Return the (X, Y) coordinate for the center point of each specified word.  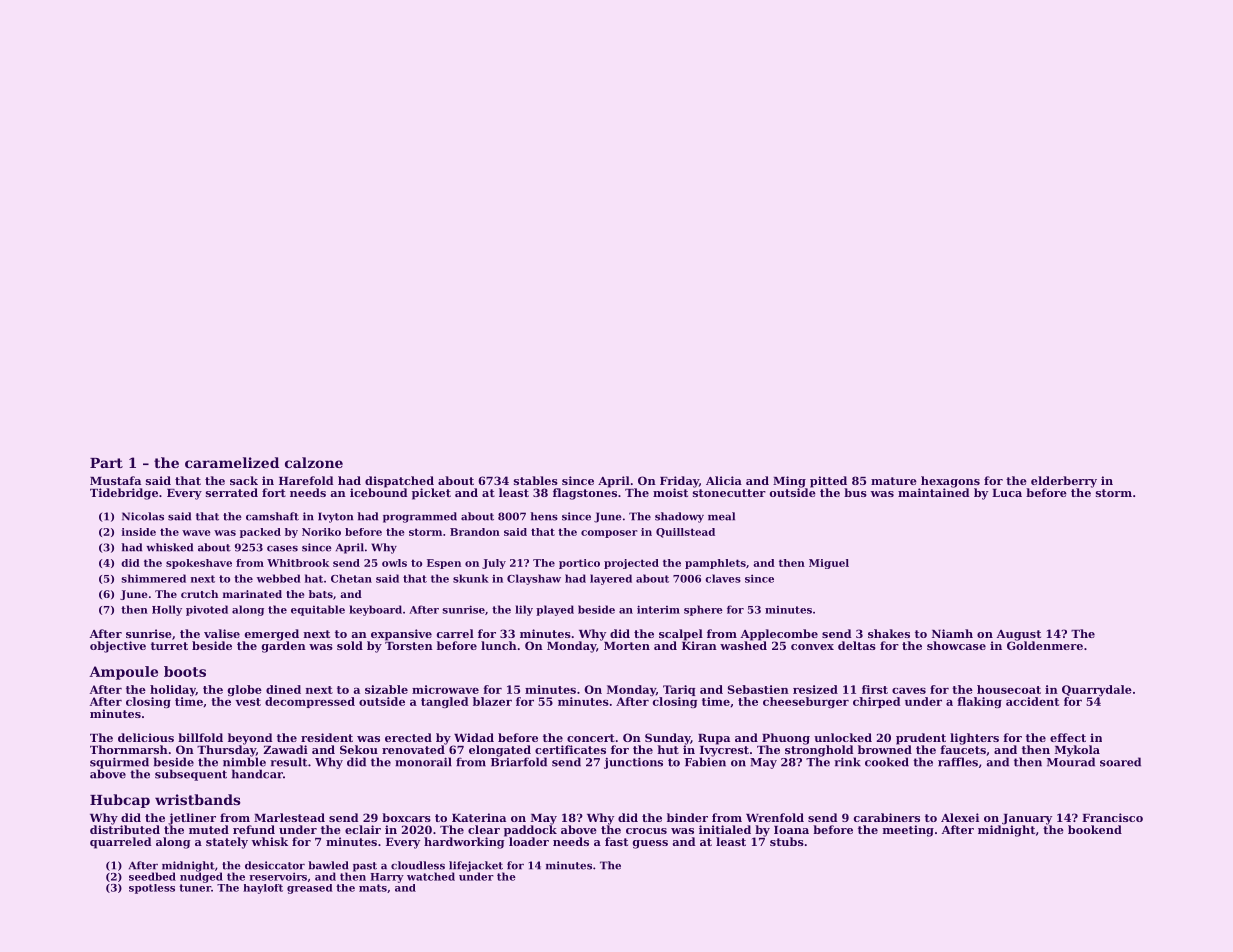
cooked (887, 762)
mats (373, 888)
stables (536, 480)
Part (106, 463)
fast (616, 841)
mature (894, 481)
